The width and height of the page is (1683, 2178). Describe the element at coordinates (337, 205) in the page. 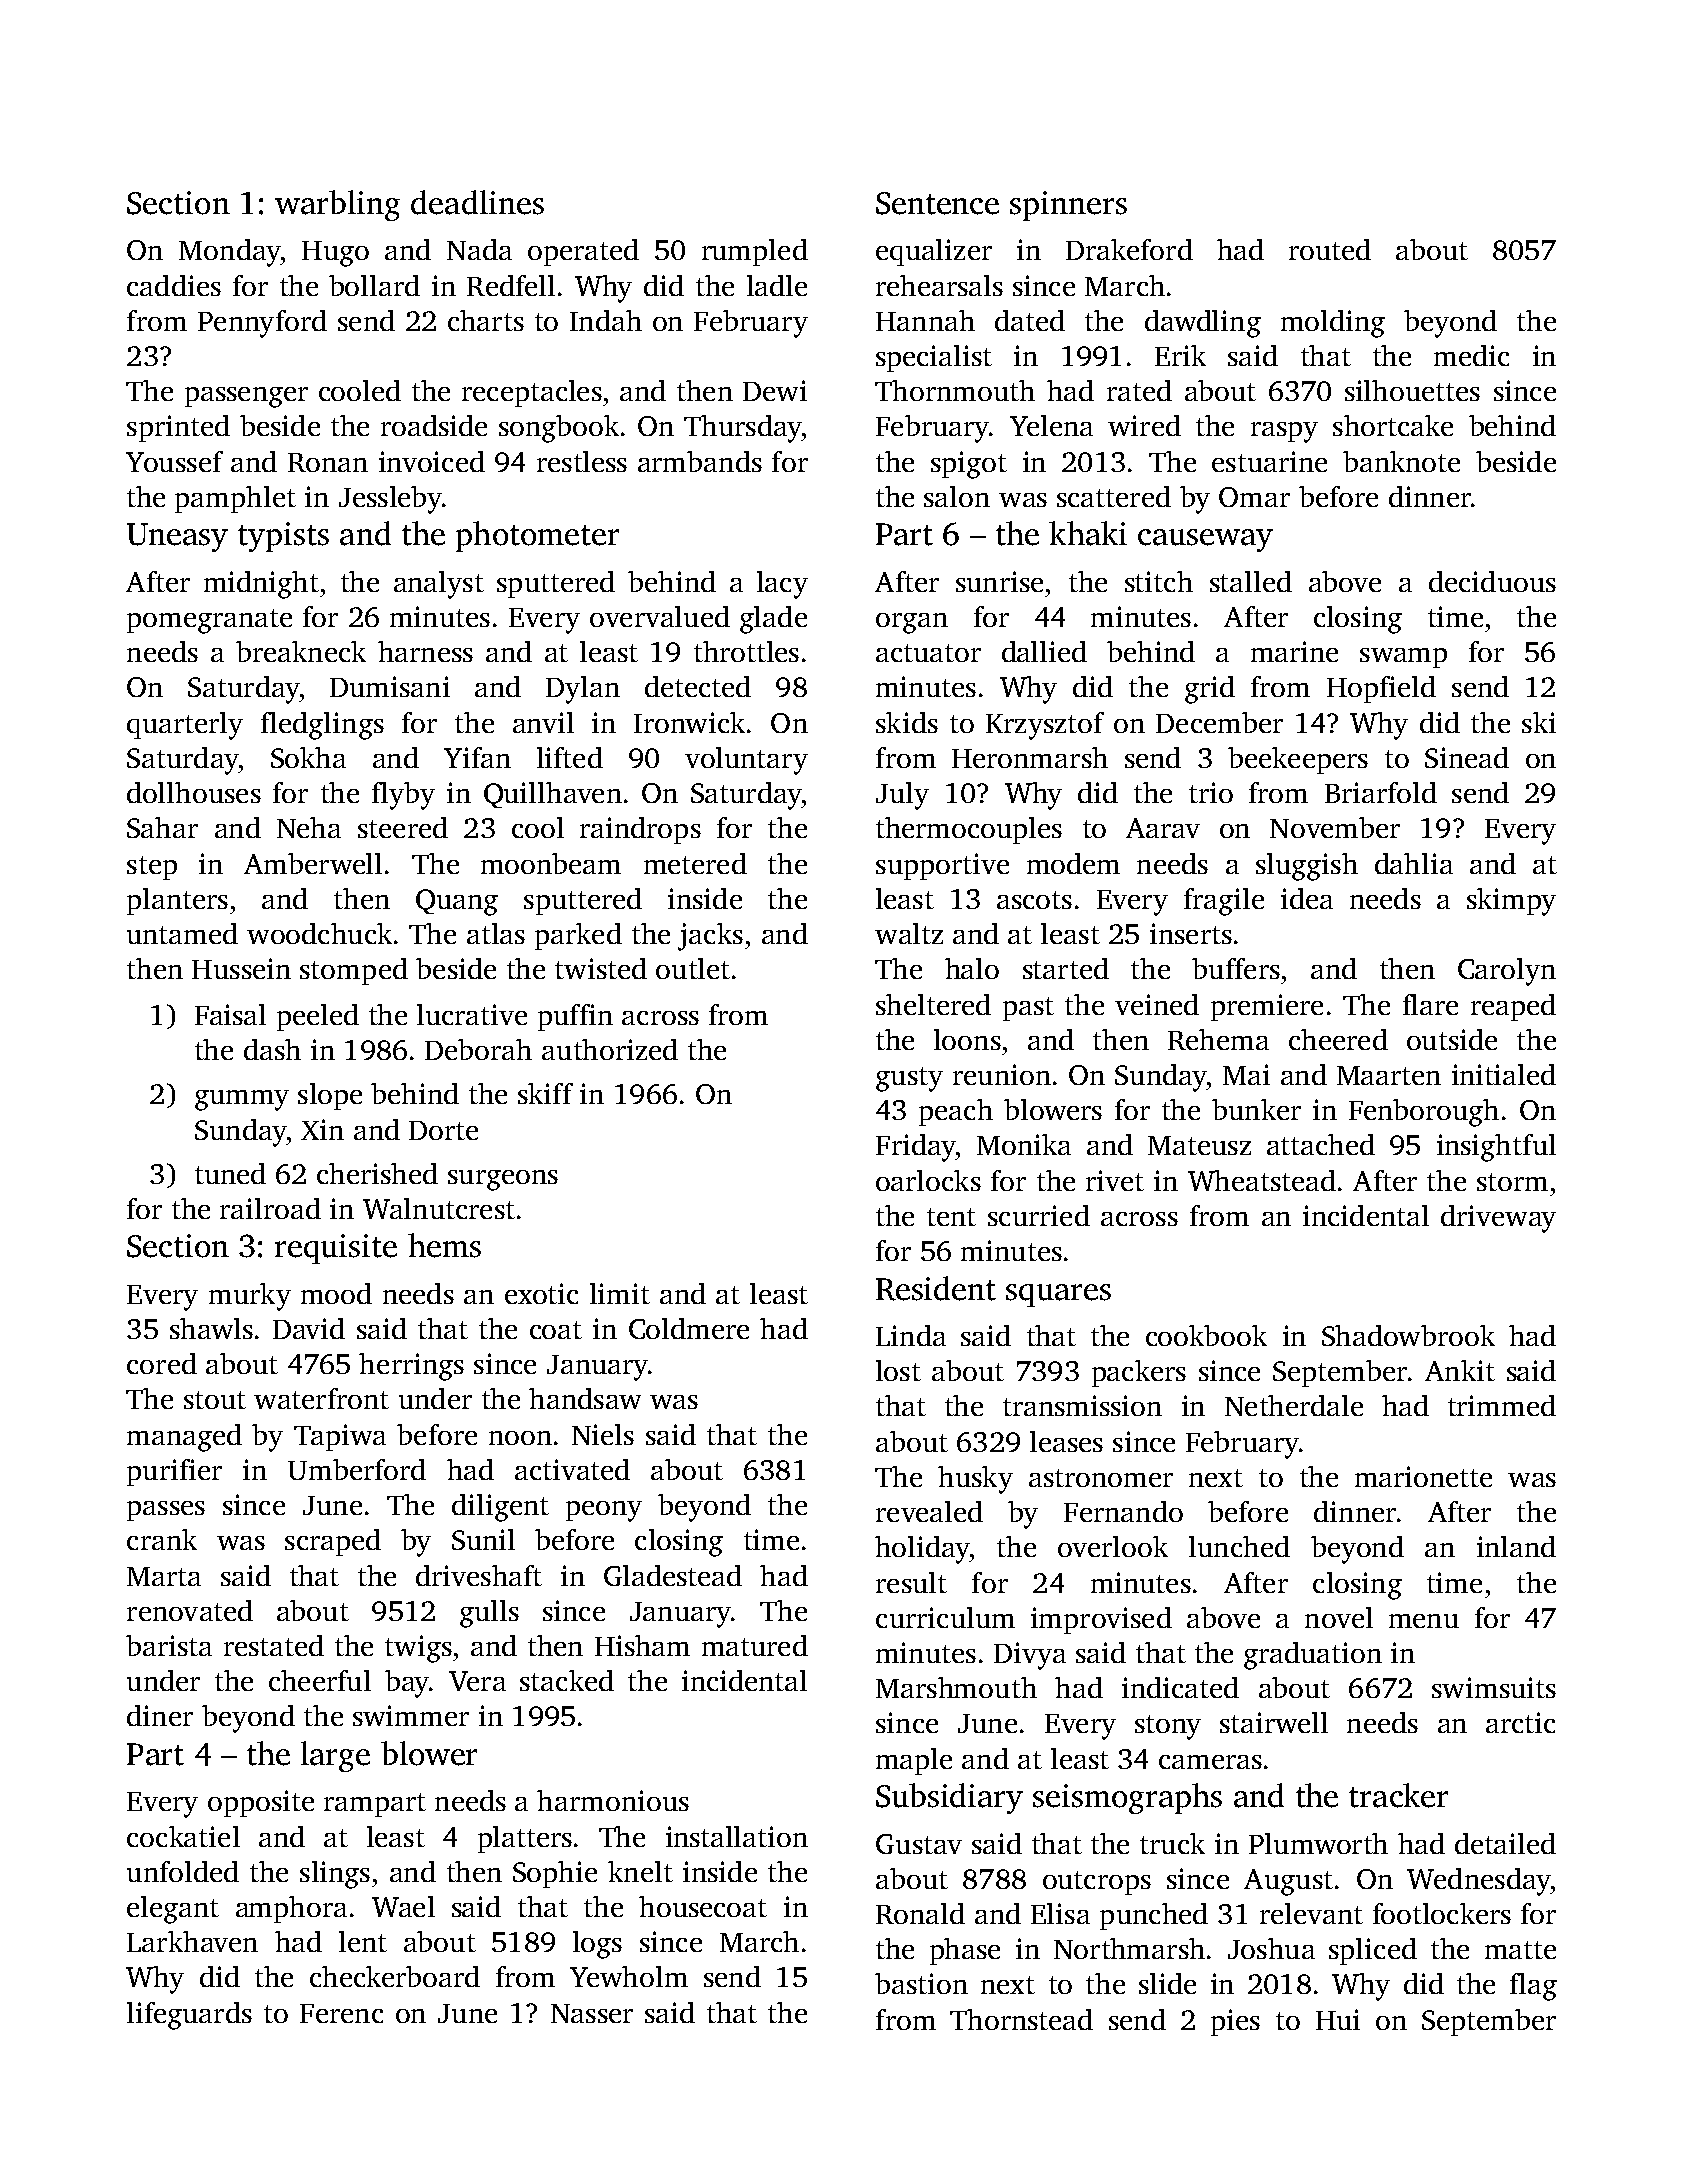

I see `warbling` at that location.
